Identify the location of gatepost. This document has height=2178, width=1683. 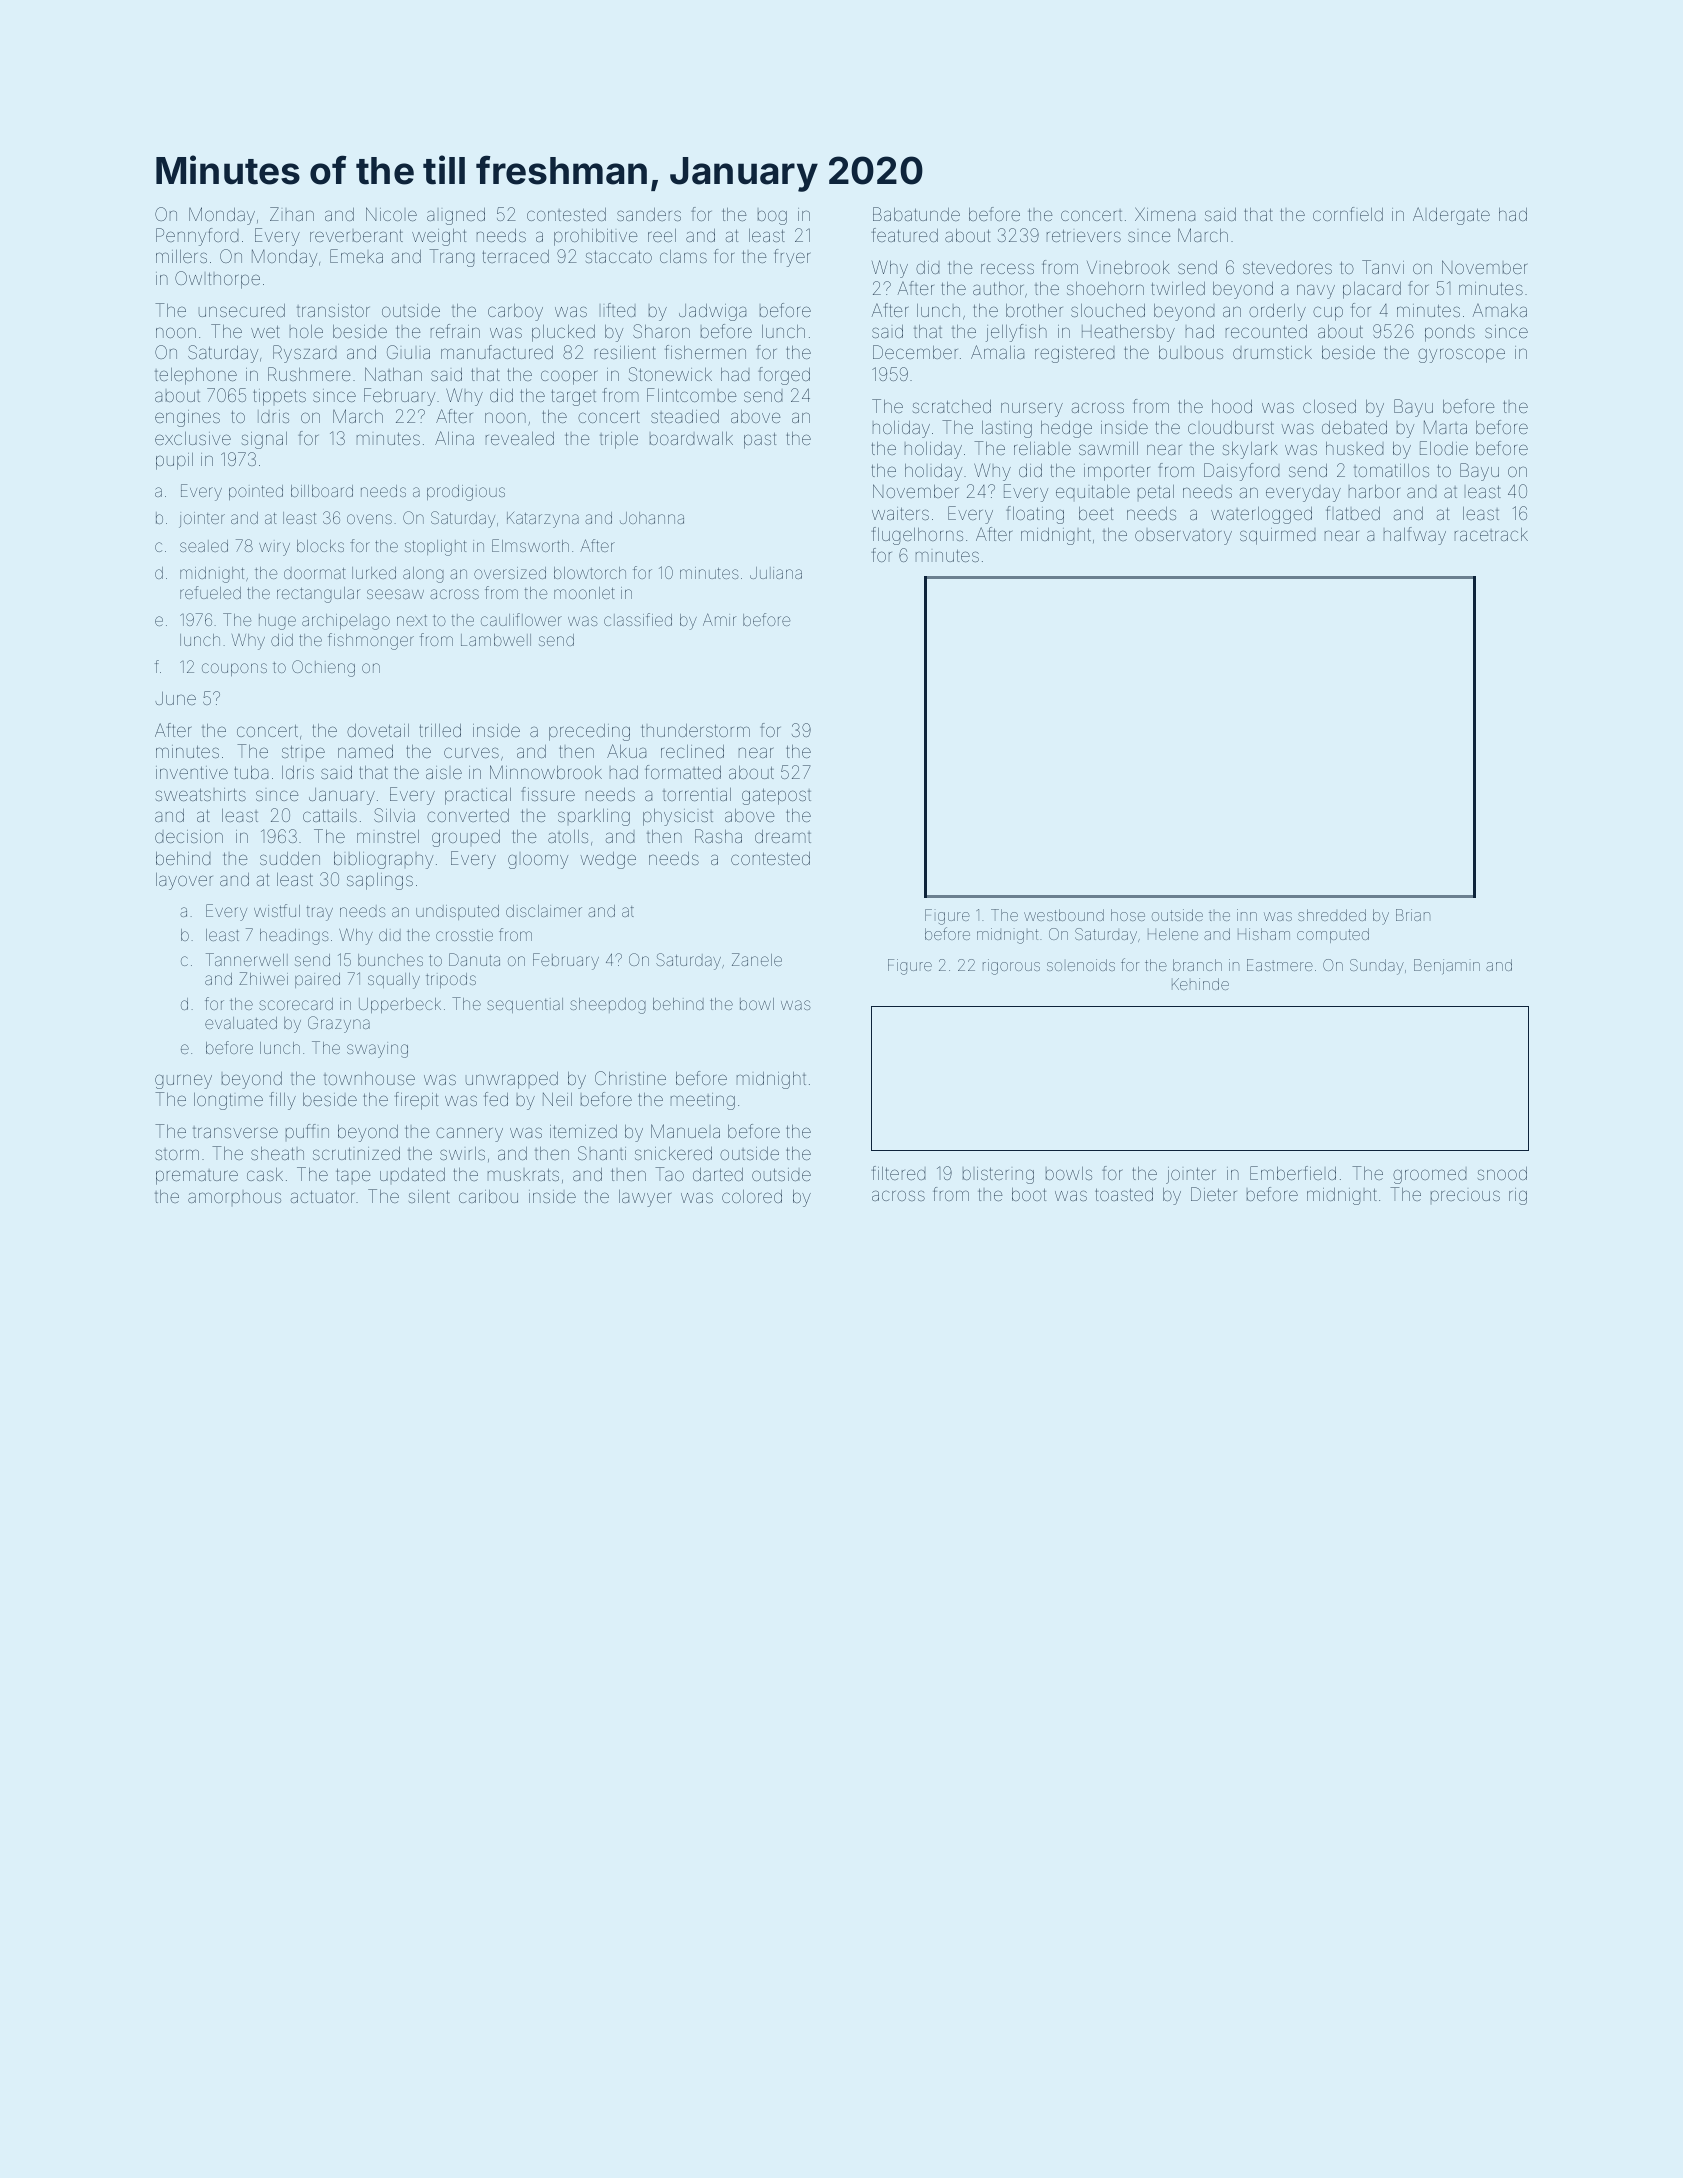
(776, 797).
